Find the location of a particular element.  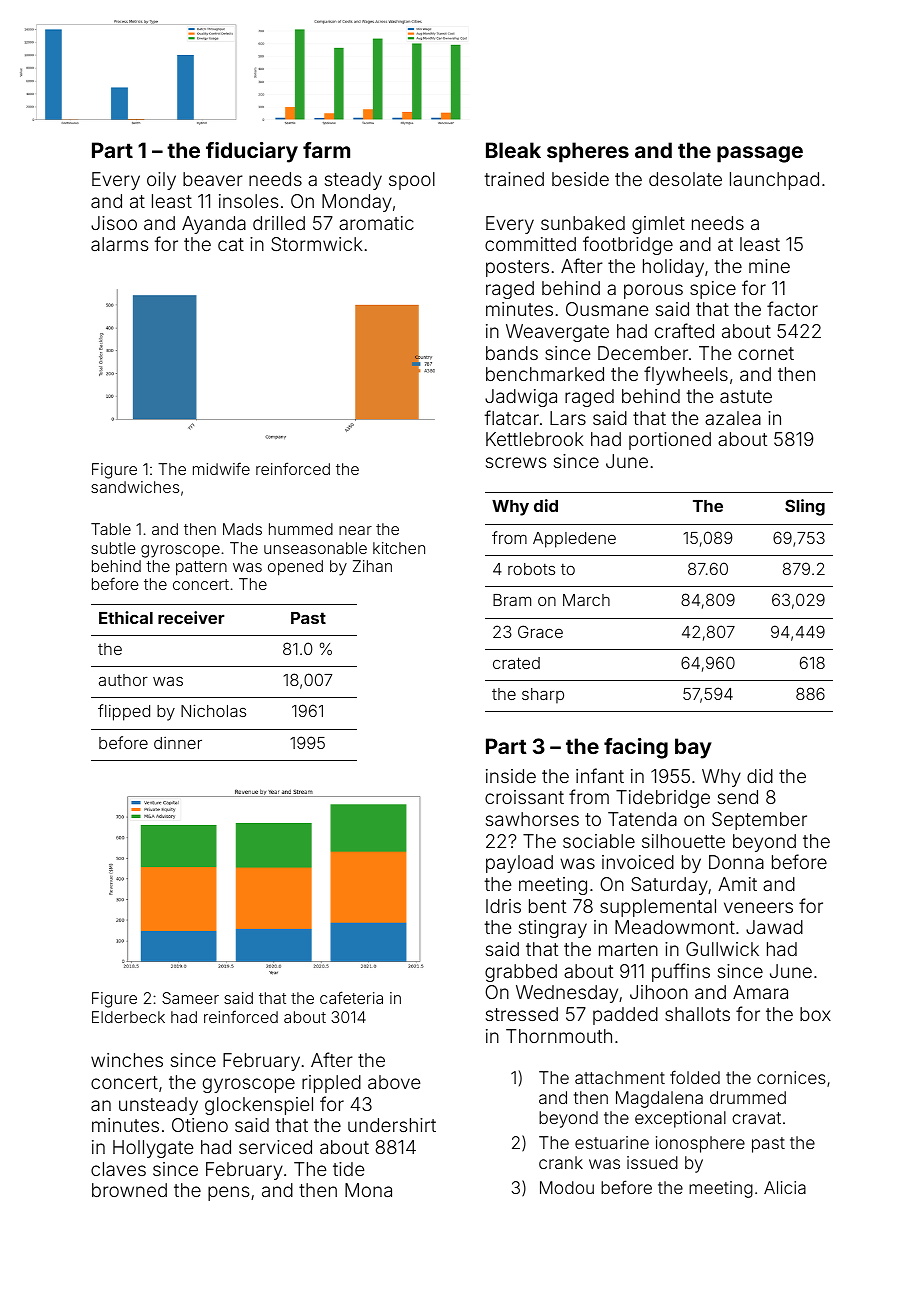

crafted is located at coordinates (684, 330).
